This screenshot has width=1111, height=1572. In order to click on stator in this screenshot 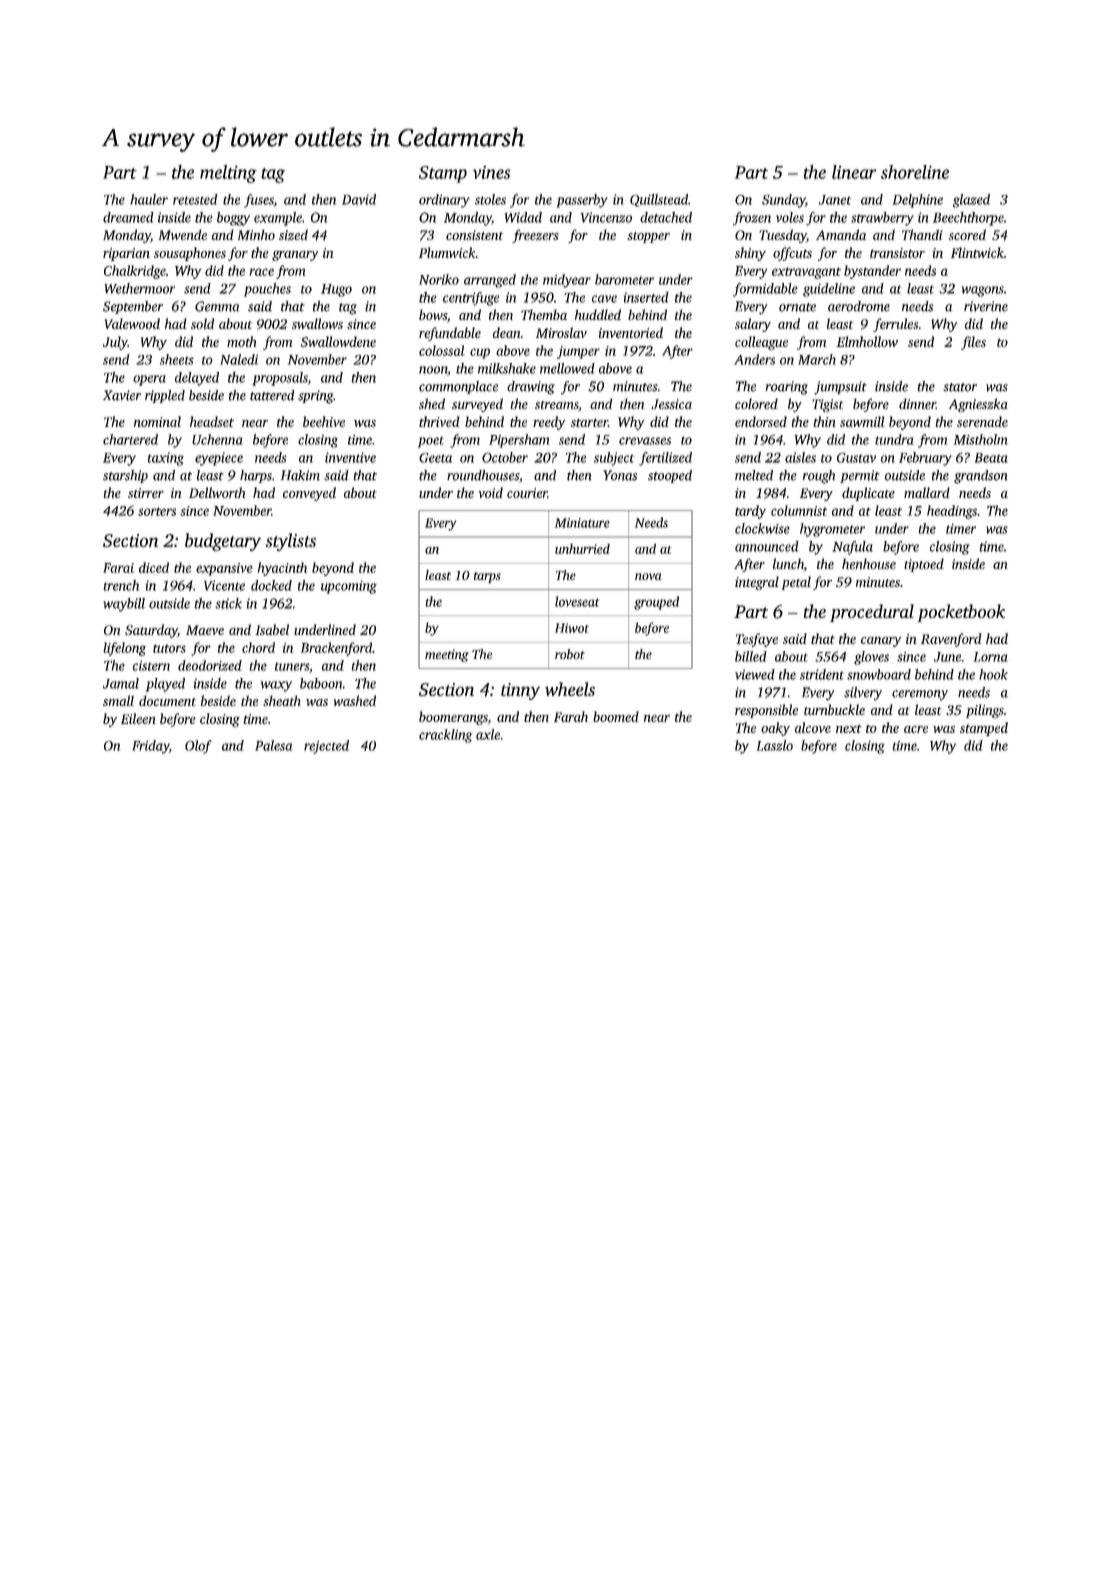, I will do `click(960, 387)`.
